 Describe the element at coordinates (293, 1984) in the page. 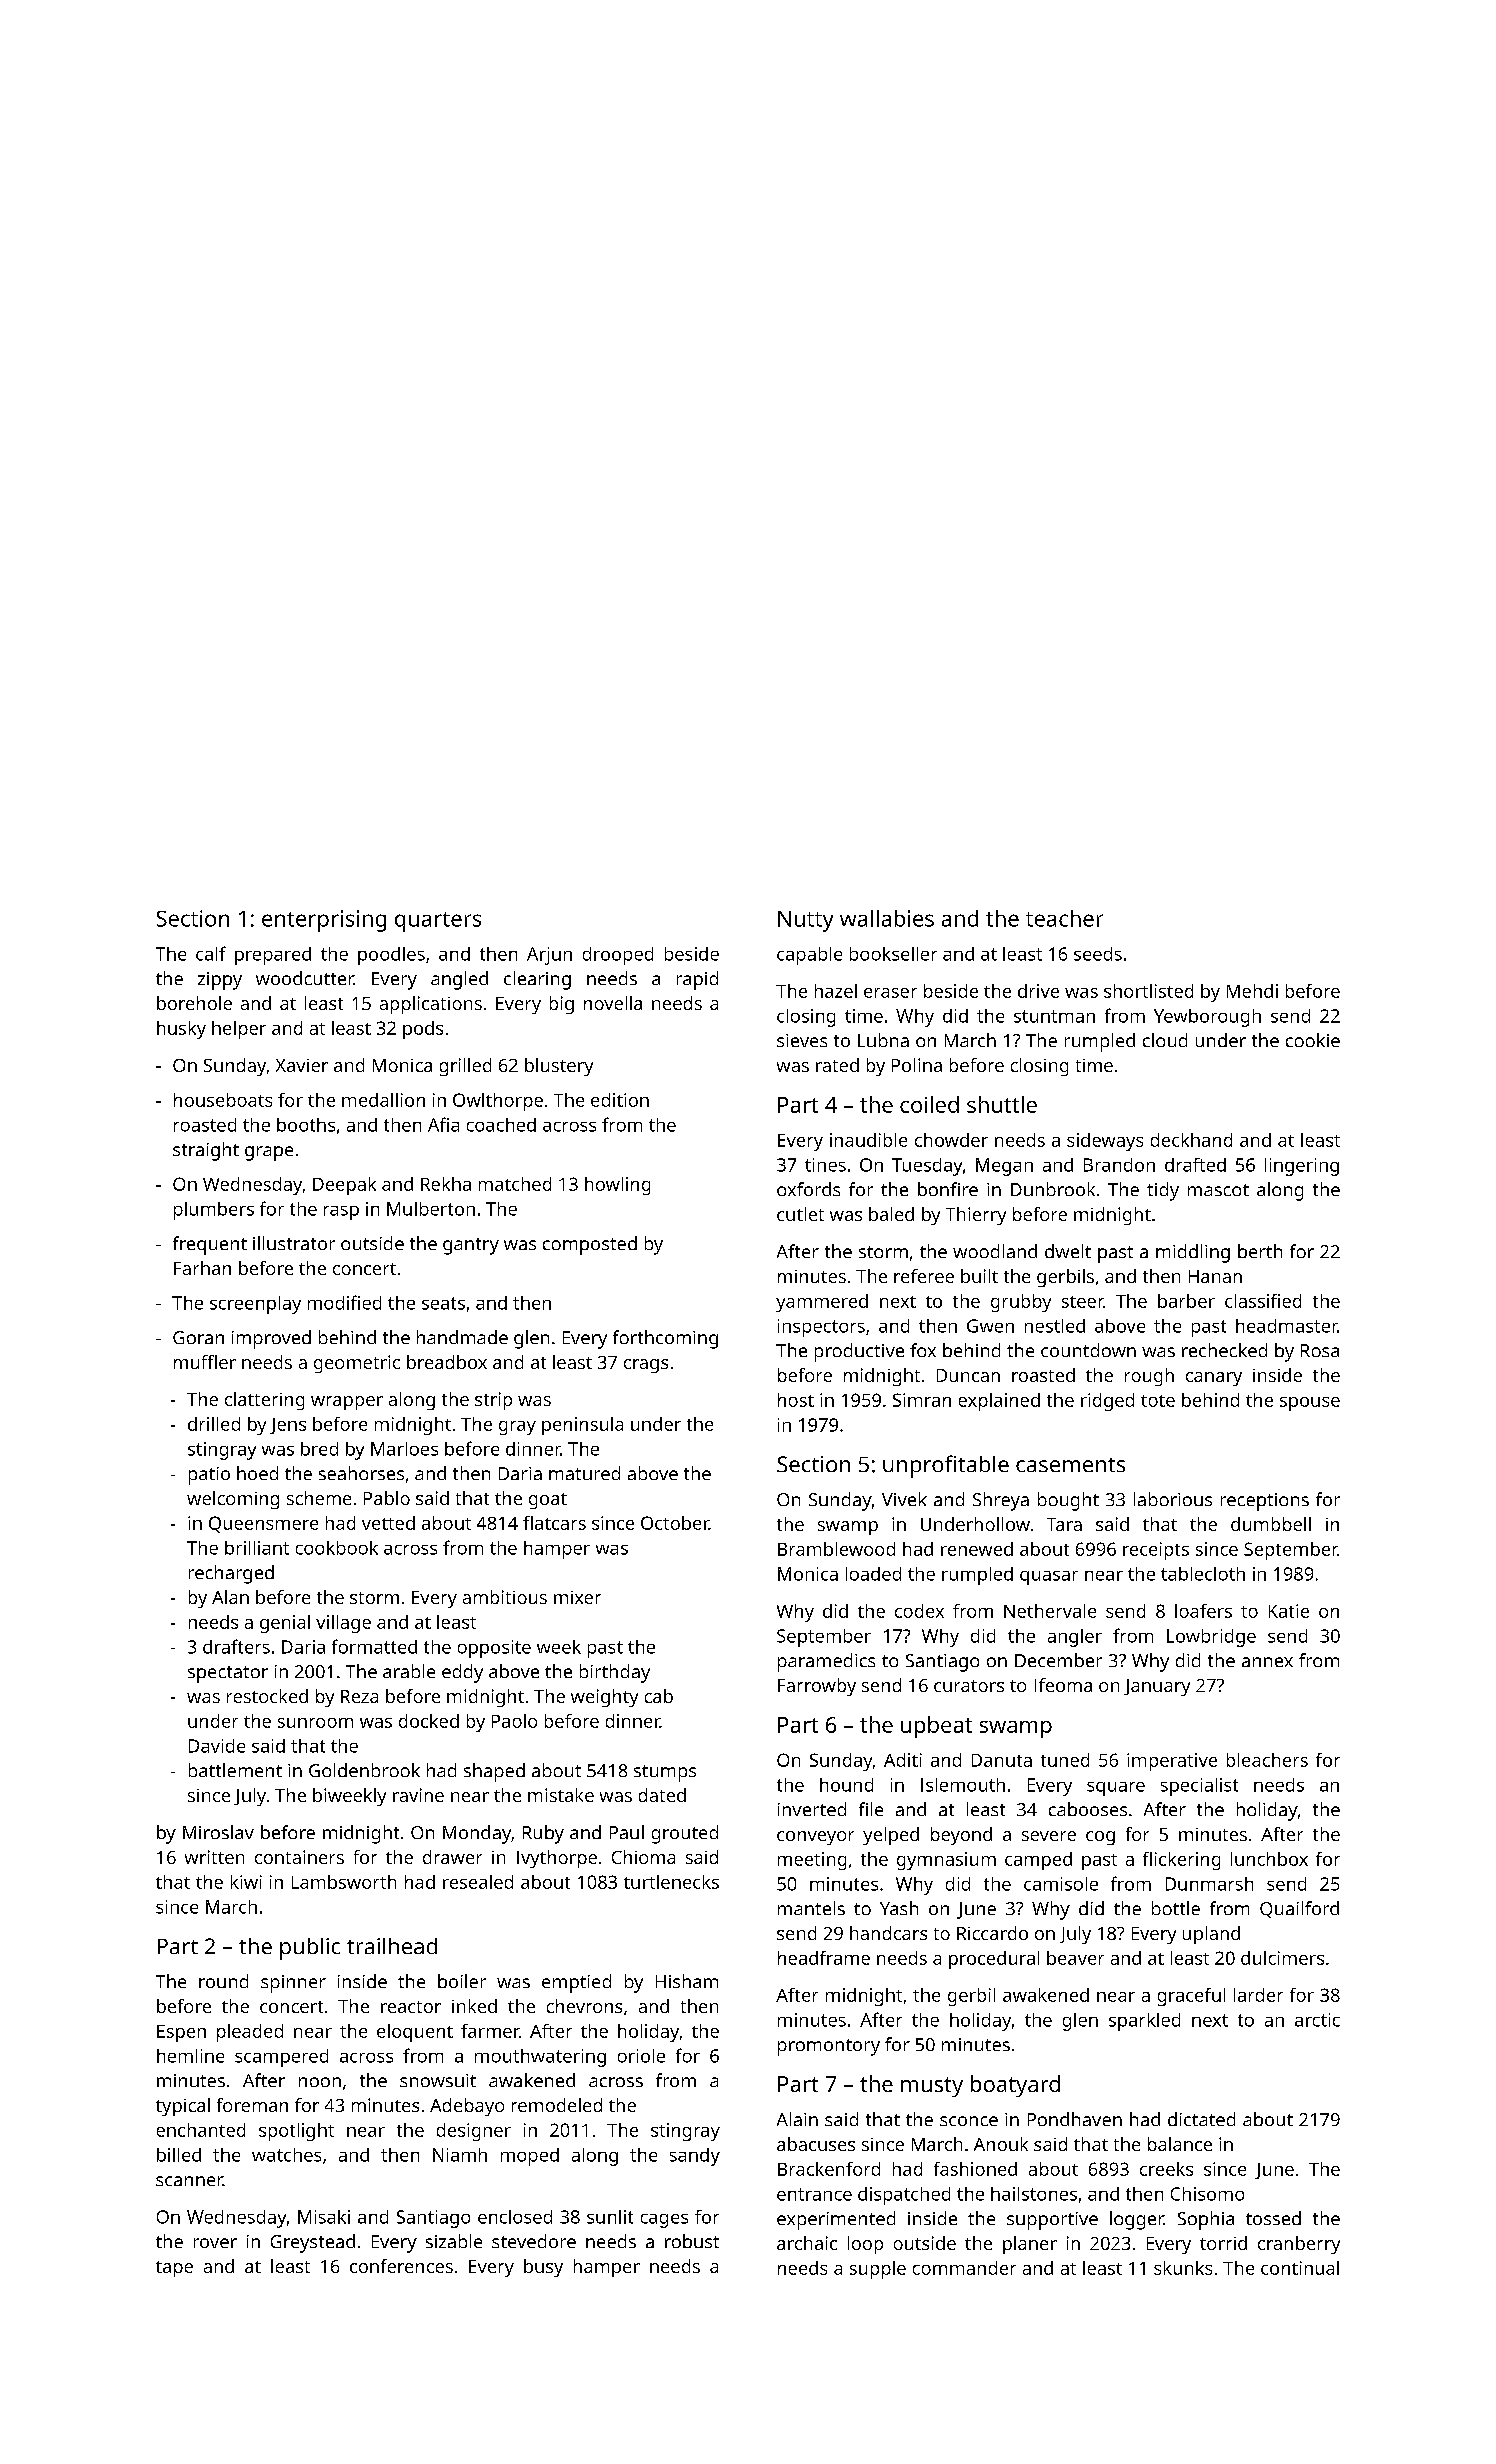

I see `spinner` at that location.
